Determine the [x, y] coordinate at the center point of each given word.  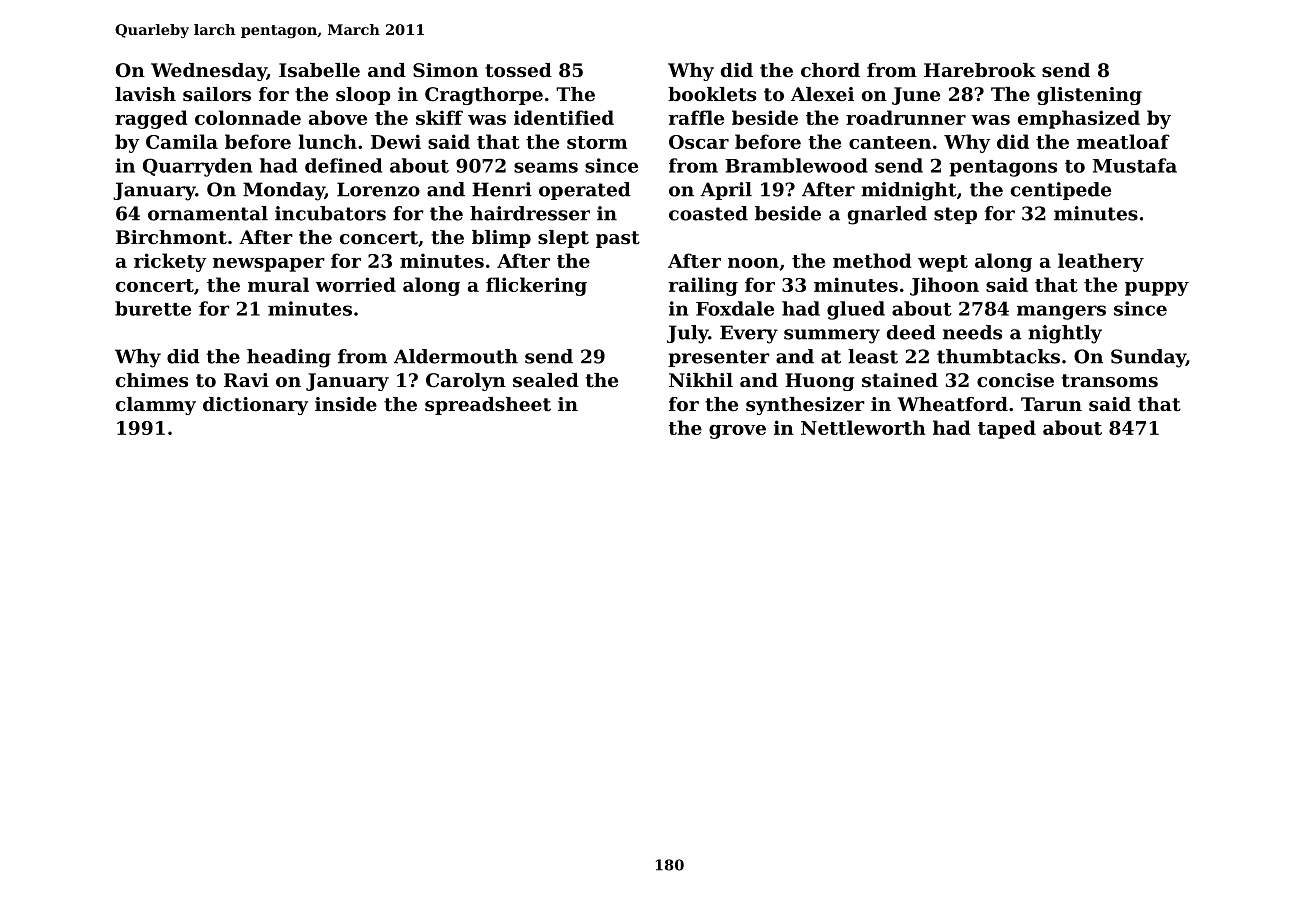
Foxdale [735, 308]
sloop [363, 96]
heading [289, 358]
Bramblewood [796, 165]
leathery [1101, 262]
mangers [1061, 312]
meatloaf [1123, 141]
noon [753, 263]
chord [830, 70]
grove [737, 432]
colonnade [248, 117]
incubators [330, 213]
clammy [156, 406]
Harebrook [980, 70]
